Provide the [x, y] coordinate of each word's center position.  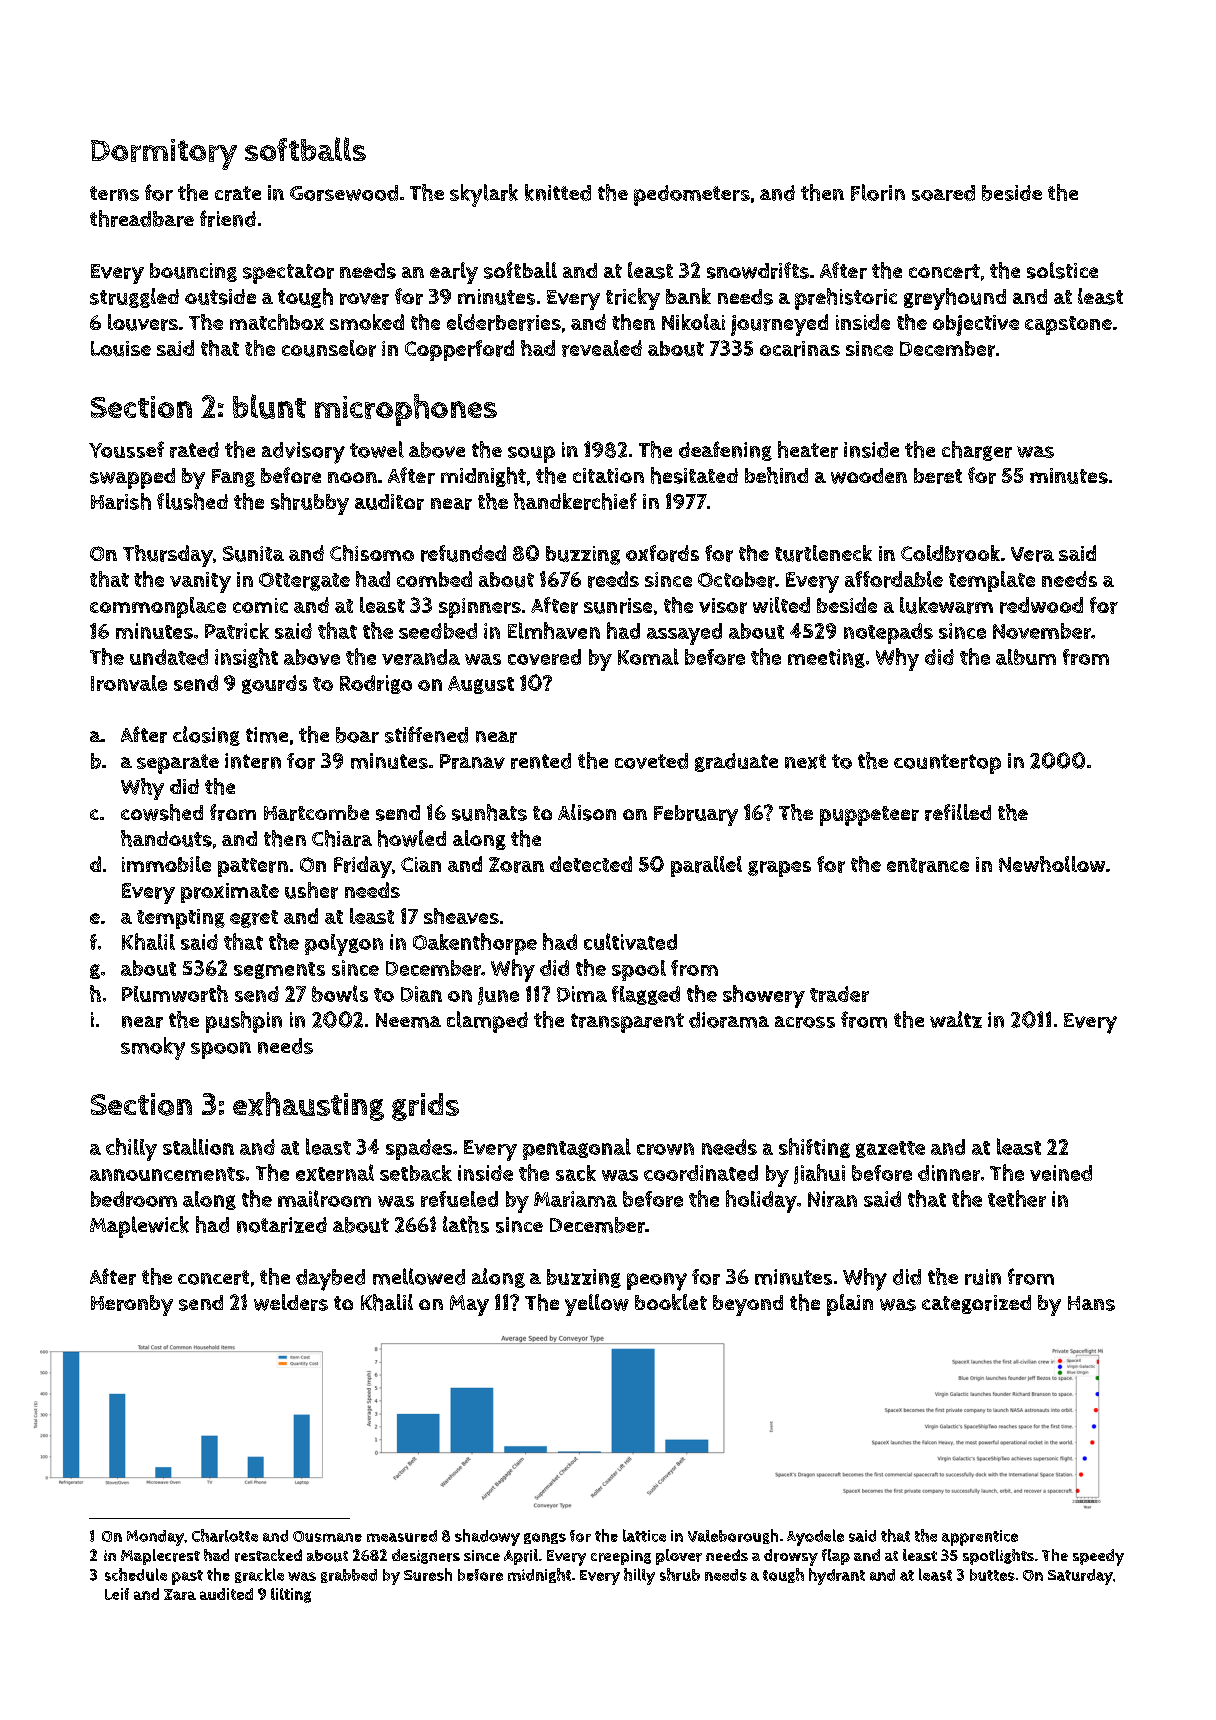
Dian [421, 994]
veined [1061, 1173]
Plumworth [175, 993]
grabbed [349, 1576]
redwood [1041, 605]
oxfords [662, 553]
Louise [121, 349]
